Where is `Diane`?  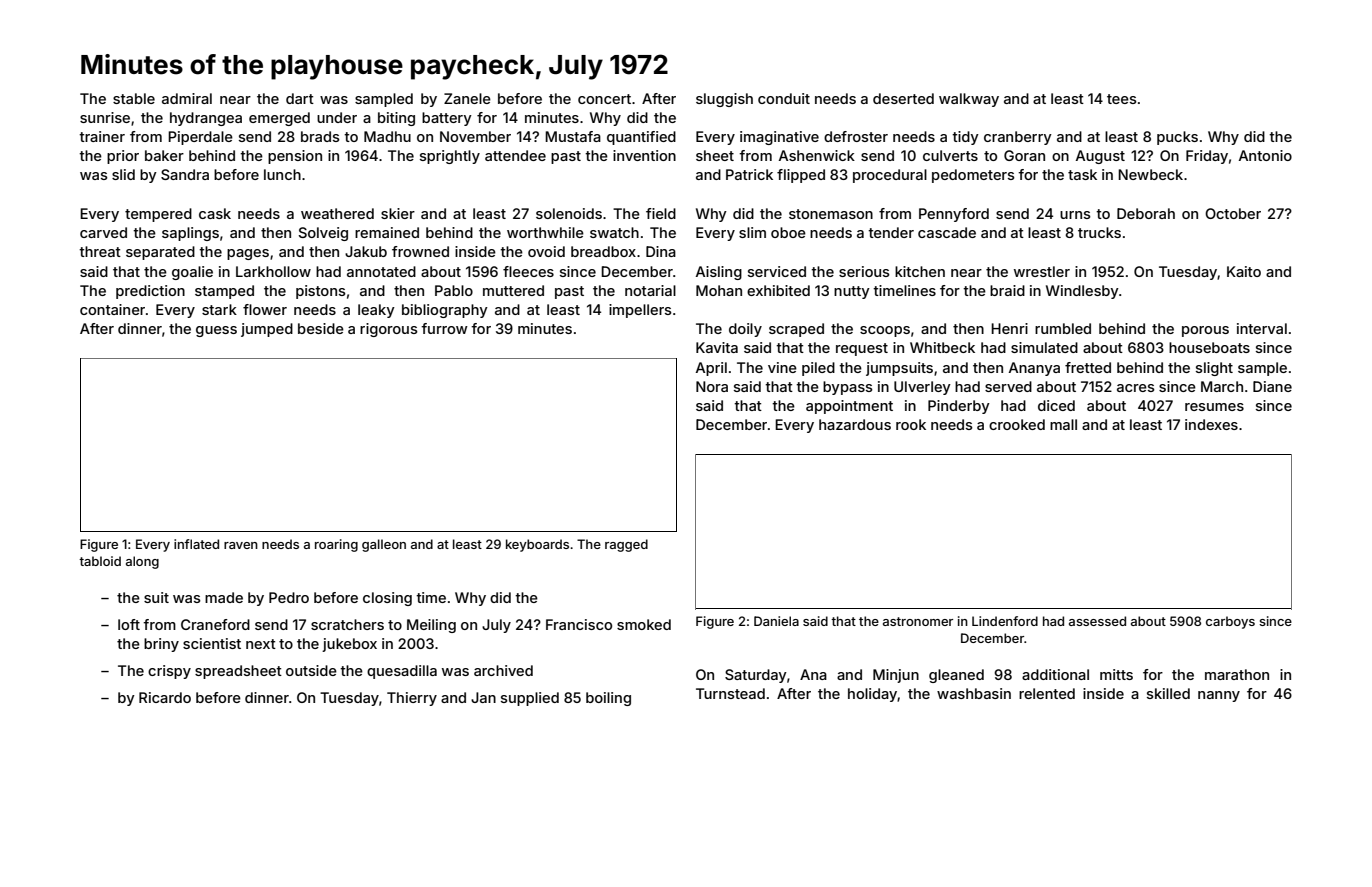
Diane is located at coordinates (1272, 386).
